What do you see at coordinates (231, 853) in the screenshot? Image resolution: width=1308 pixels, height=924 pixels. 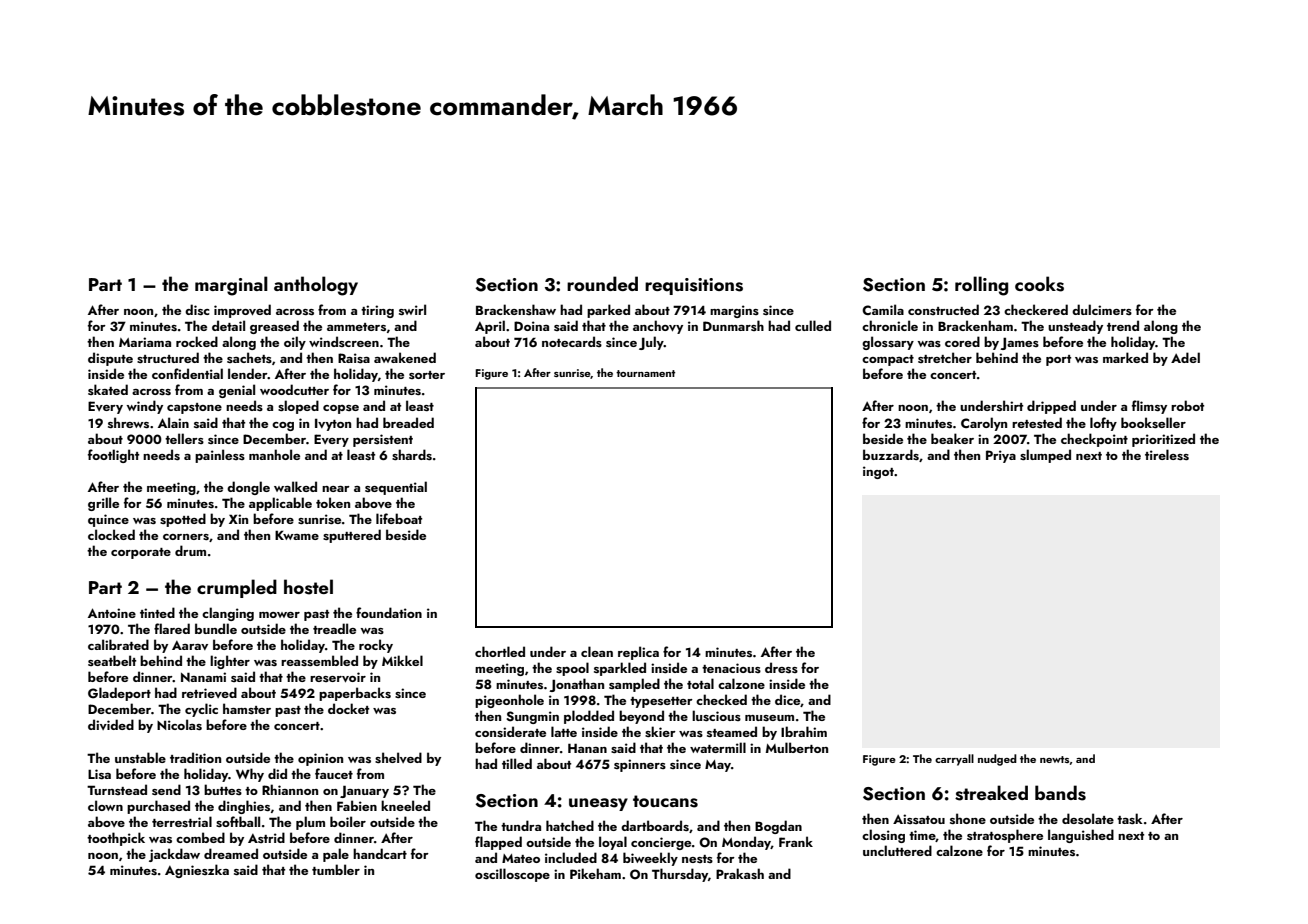 I see `dreamed` at bounding box center [231, 853].
